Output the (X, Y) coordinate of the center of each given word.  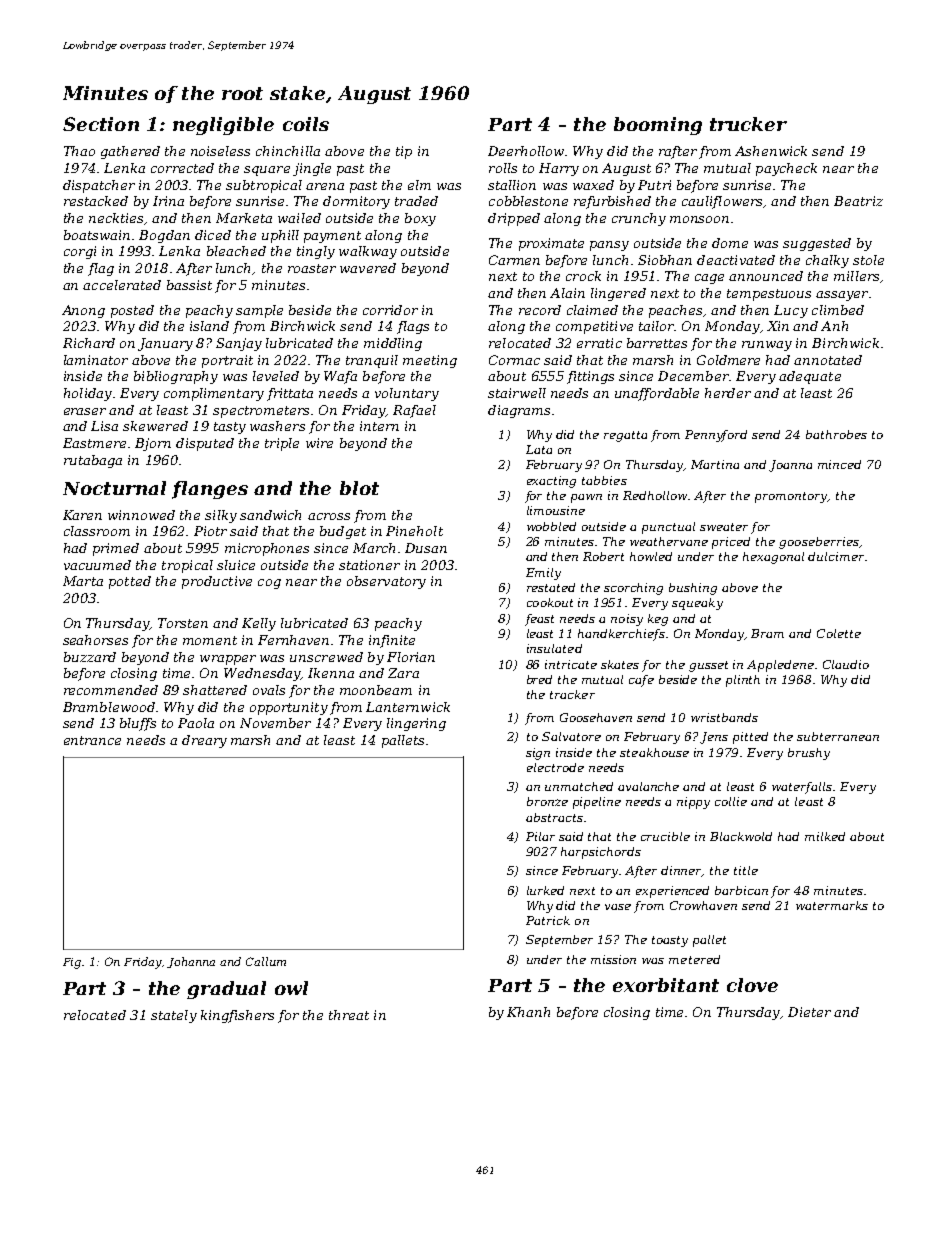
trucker (748, 124)
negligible (223, 126)
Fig (72, 963)
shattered (215, 690)
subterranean (838, 736)
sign (538, 754)
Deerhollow (527, 151)
